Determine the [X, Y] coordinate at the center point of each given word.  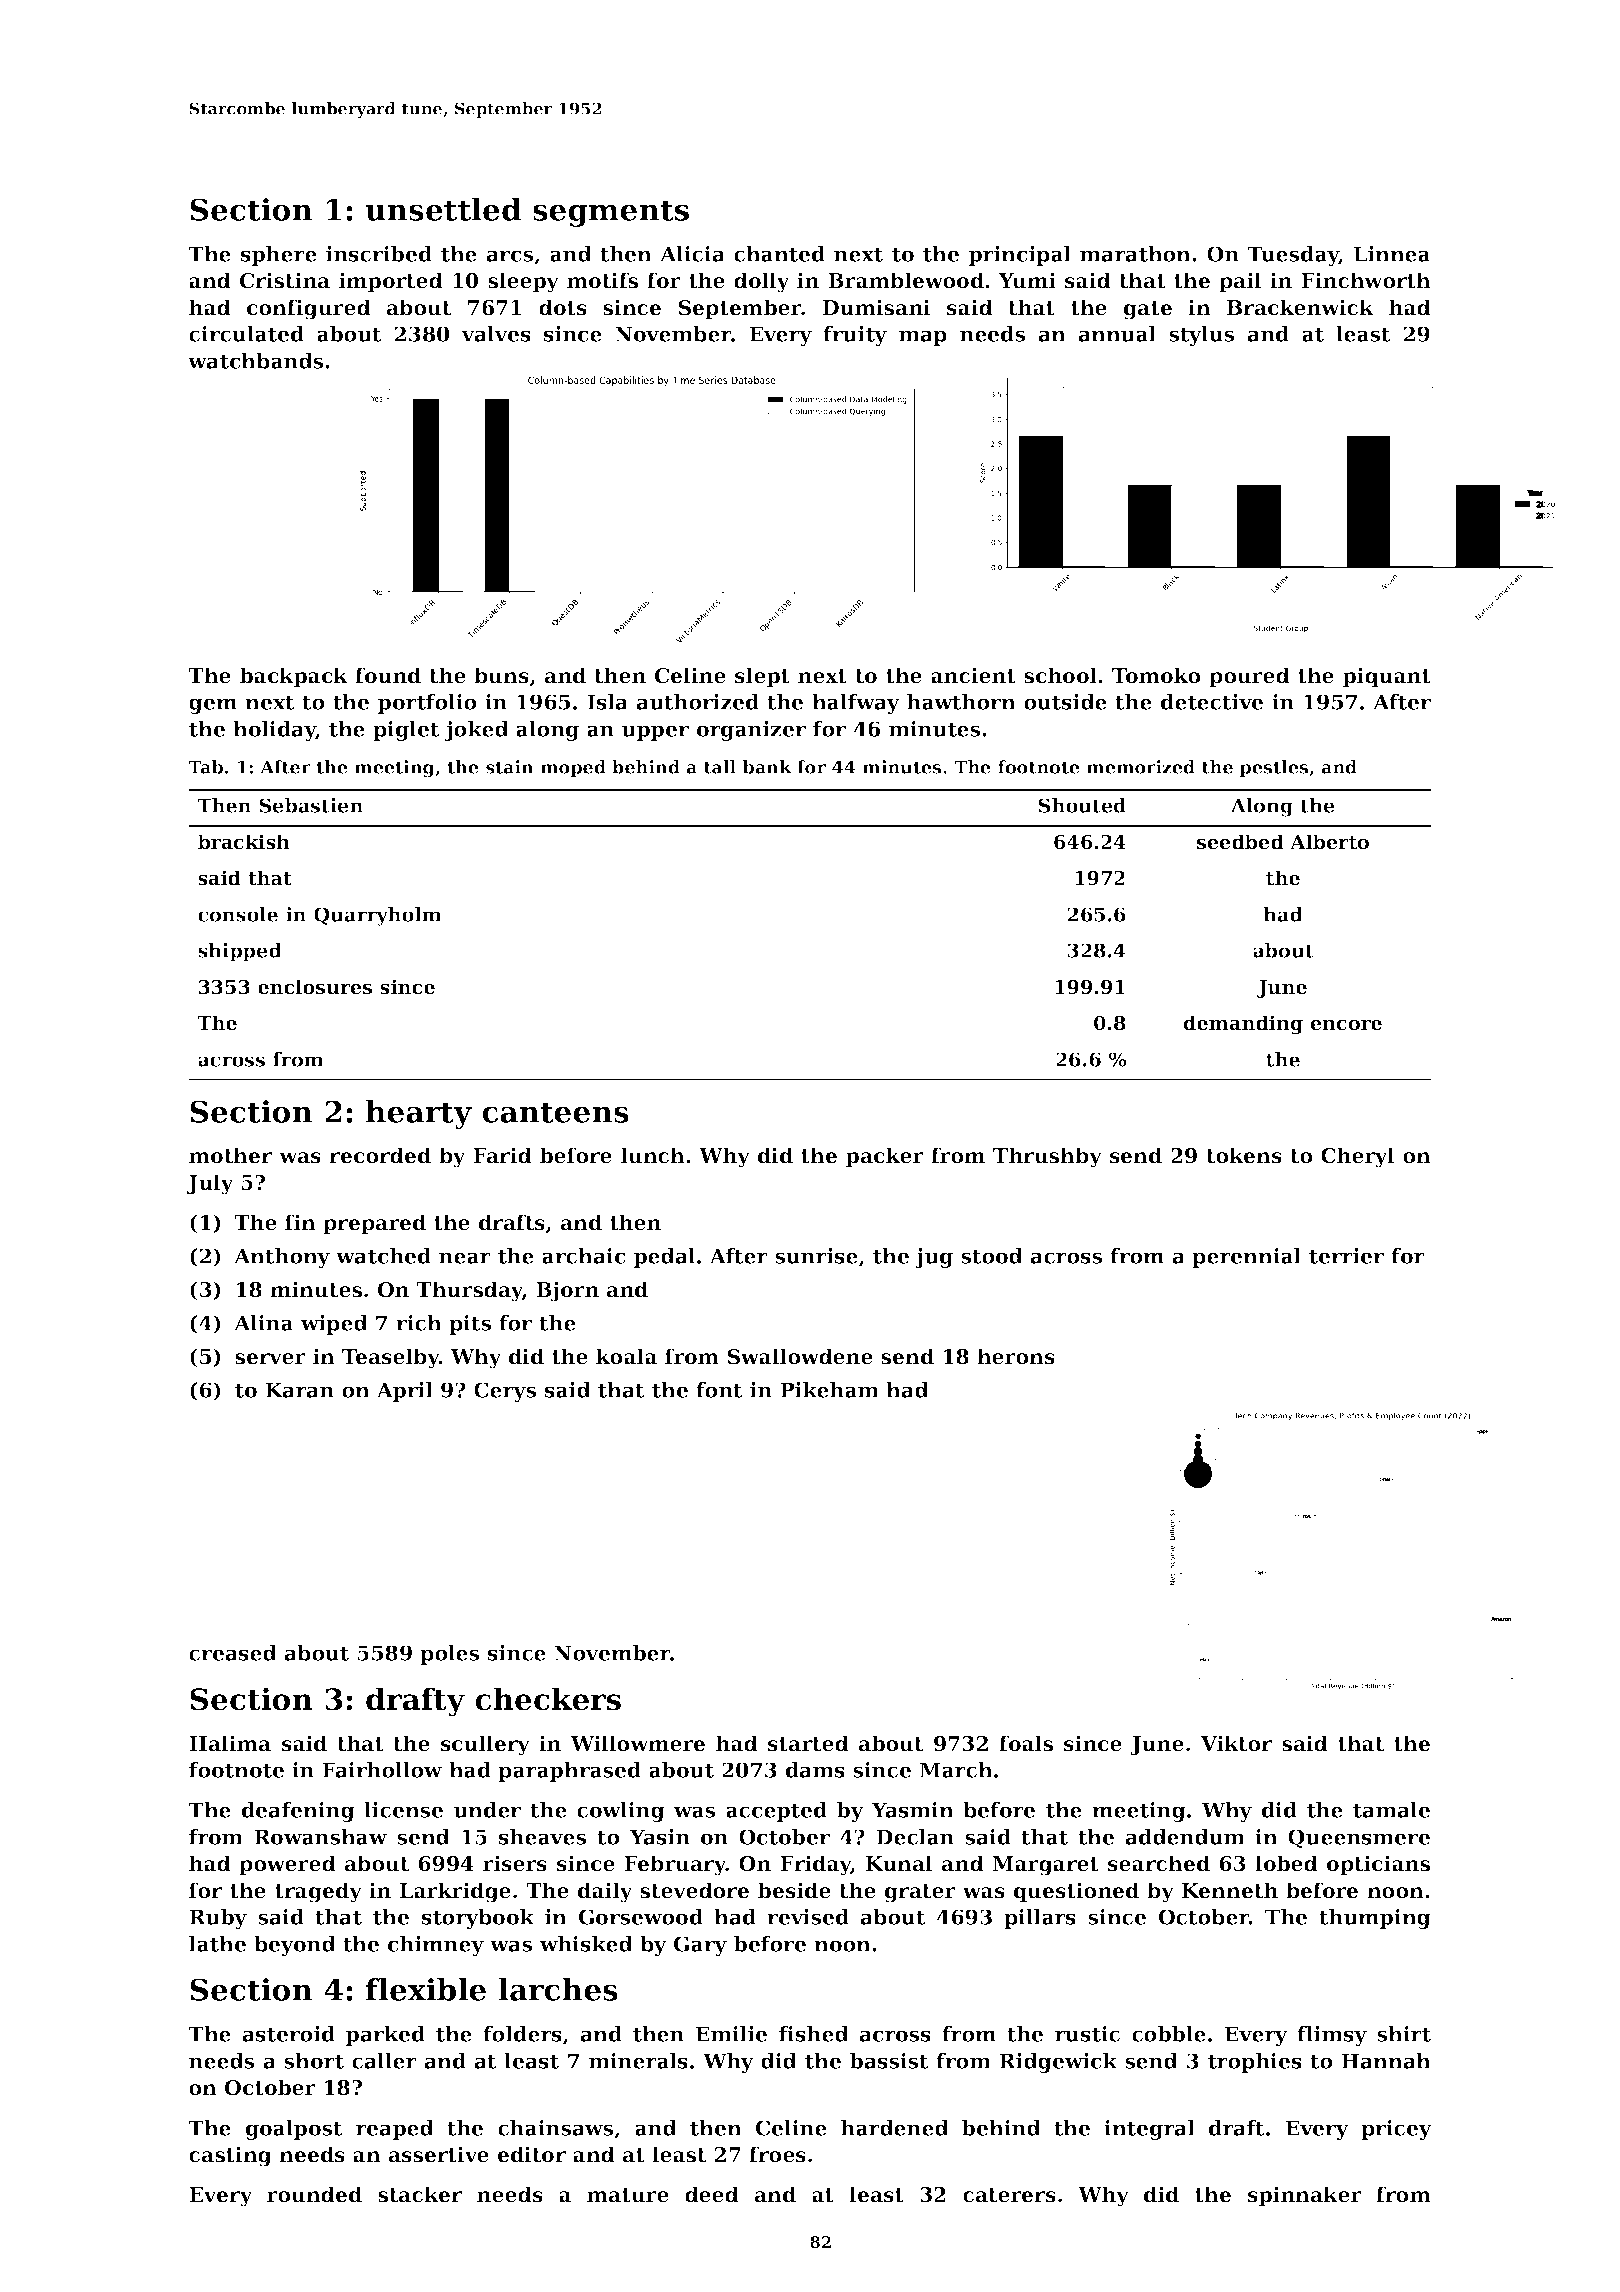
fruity [855, 336]
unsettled [443, 209]
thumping [1375, 1919]
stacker [420, 2194]
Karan [299, 1390]
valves [496, 334]
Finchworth [1366, 280]
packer [885, 1157]
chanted [779, 254]
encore [1346, 1025]
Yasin [660, 1837]
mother [230, 1155]
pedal [664, 1258]
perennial [1246, 1258]
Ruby [218, 1919]
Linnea [1392, 254]
